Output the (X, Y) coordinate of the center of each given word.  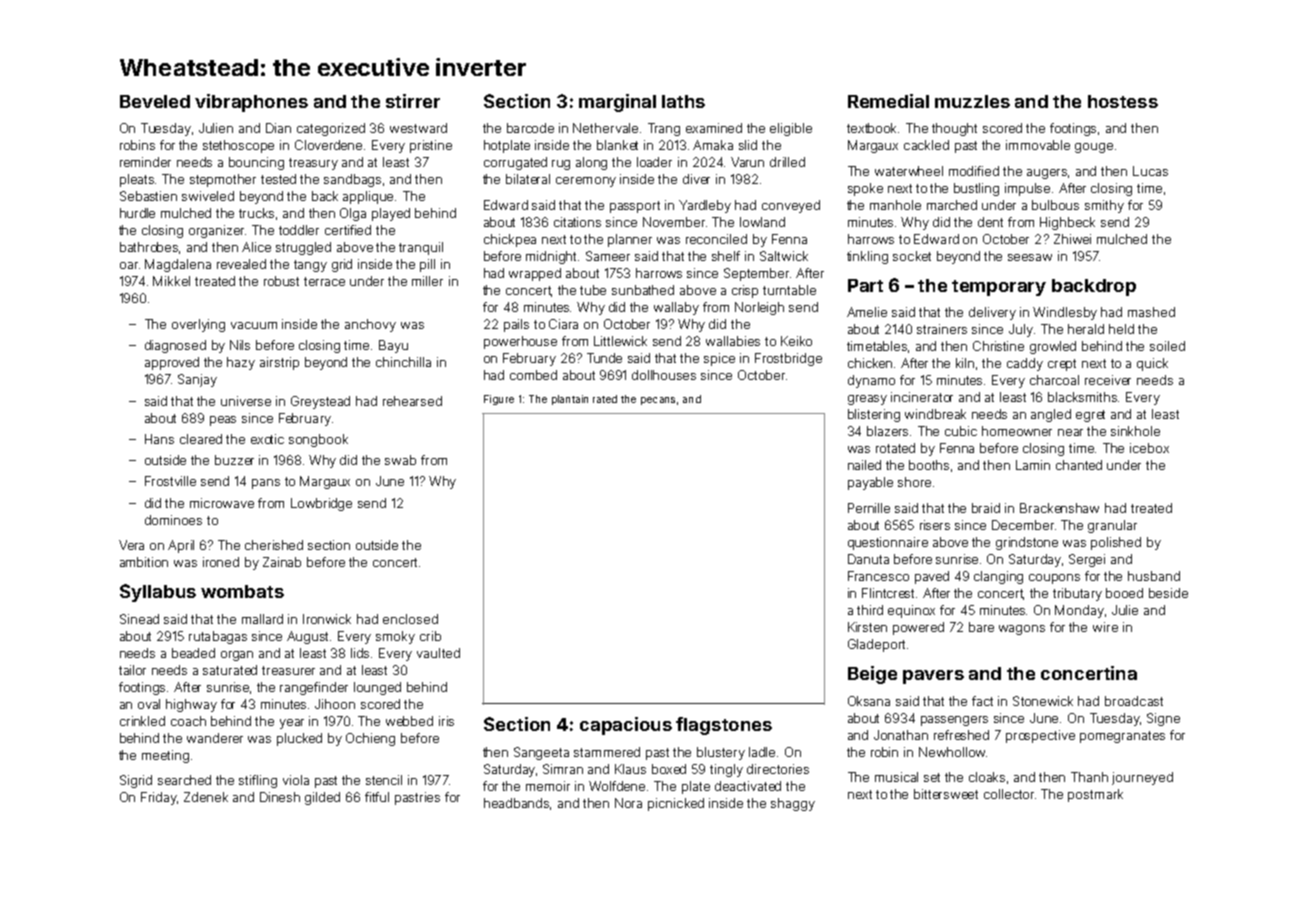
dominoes (173, 520)
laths (683, 101)
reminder (145, 162)
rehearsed (412, 401)
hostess (1123, 101)
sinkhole (1135, 431)
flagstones (724, 726)
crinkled (142, 721)
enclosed (410, 619)
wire (1105, 627)
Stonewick (1043, 701)
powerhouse (520, 342)
